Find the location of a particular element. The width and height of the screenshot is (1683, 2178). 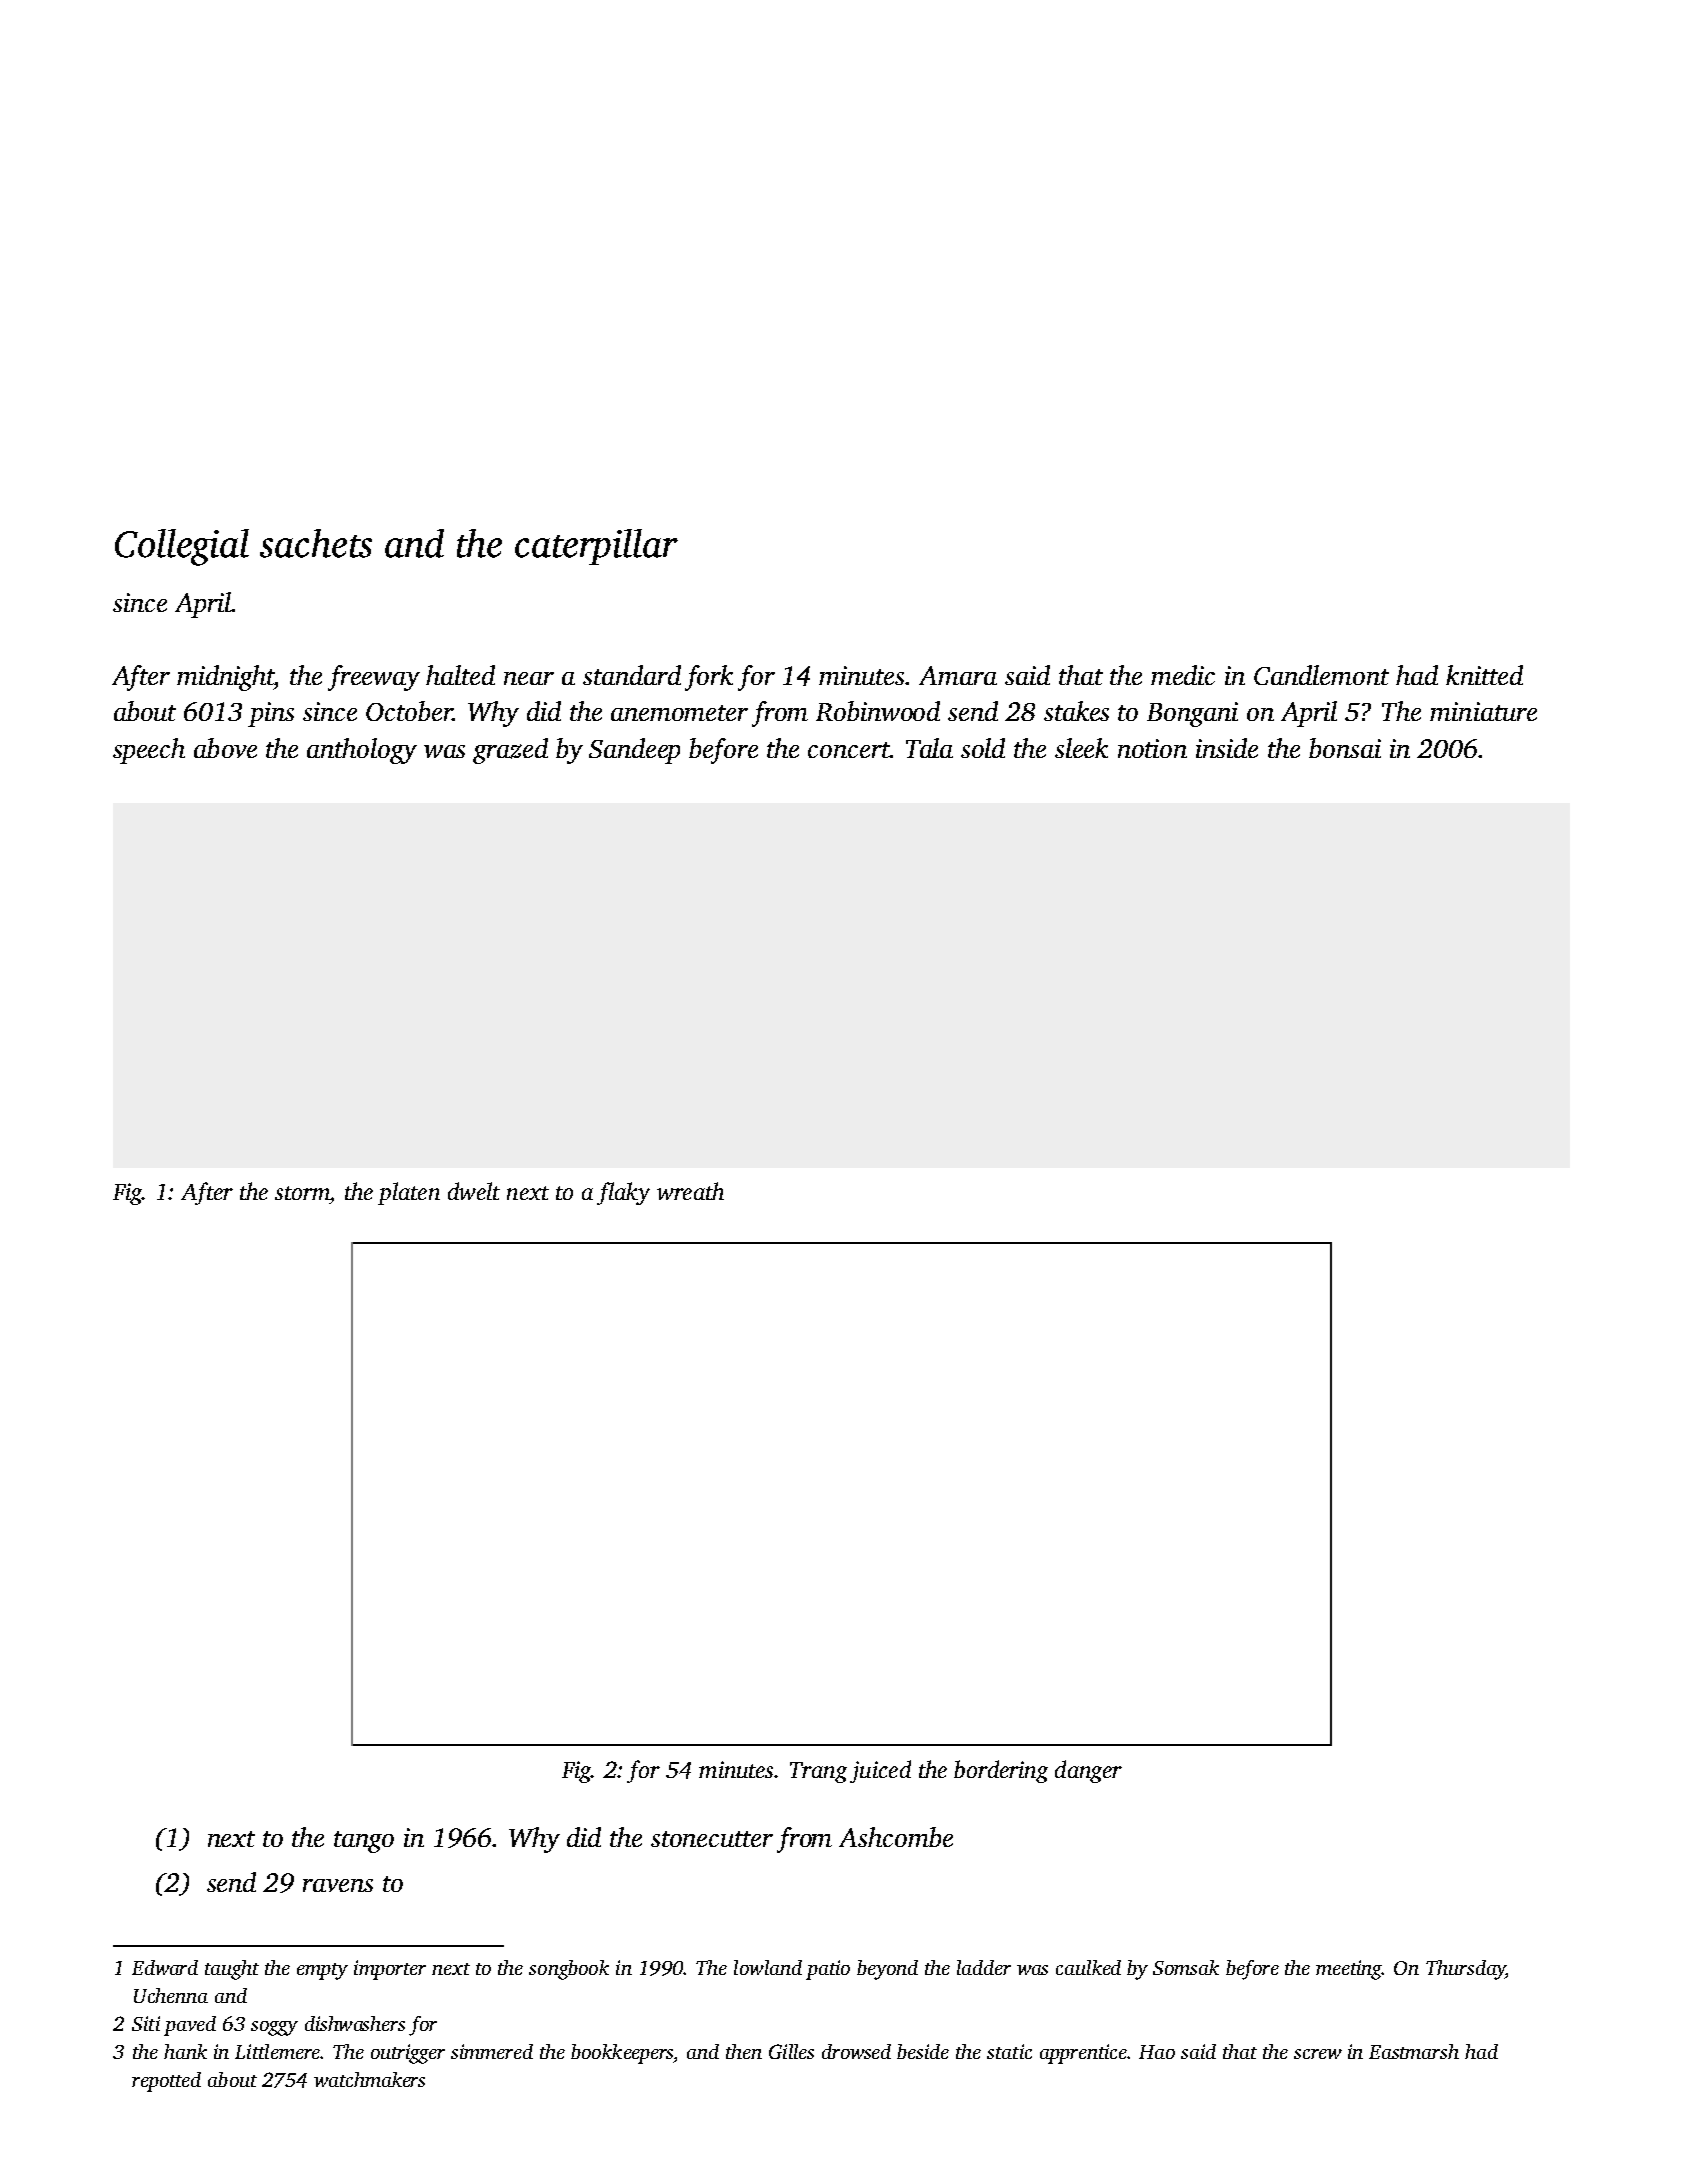

beyond is located at coordinates (887, 1970).
